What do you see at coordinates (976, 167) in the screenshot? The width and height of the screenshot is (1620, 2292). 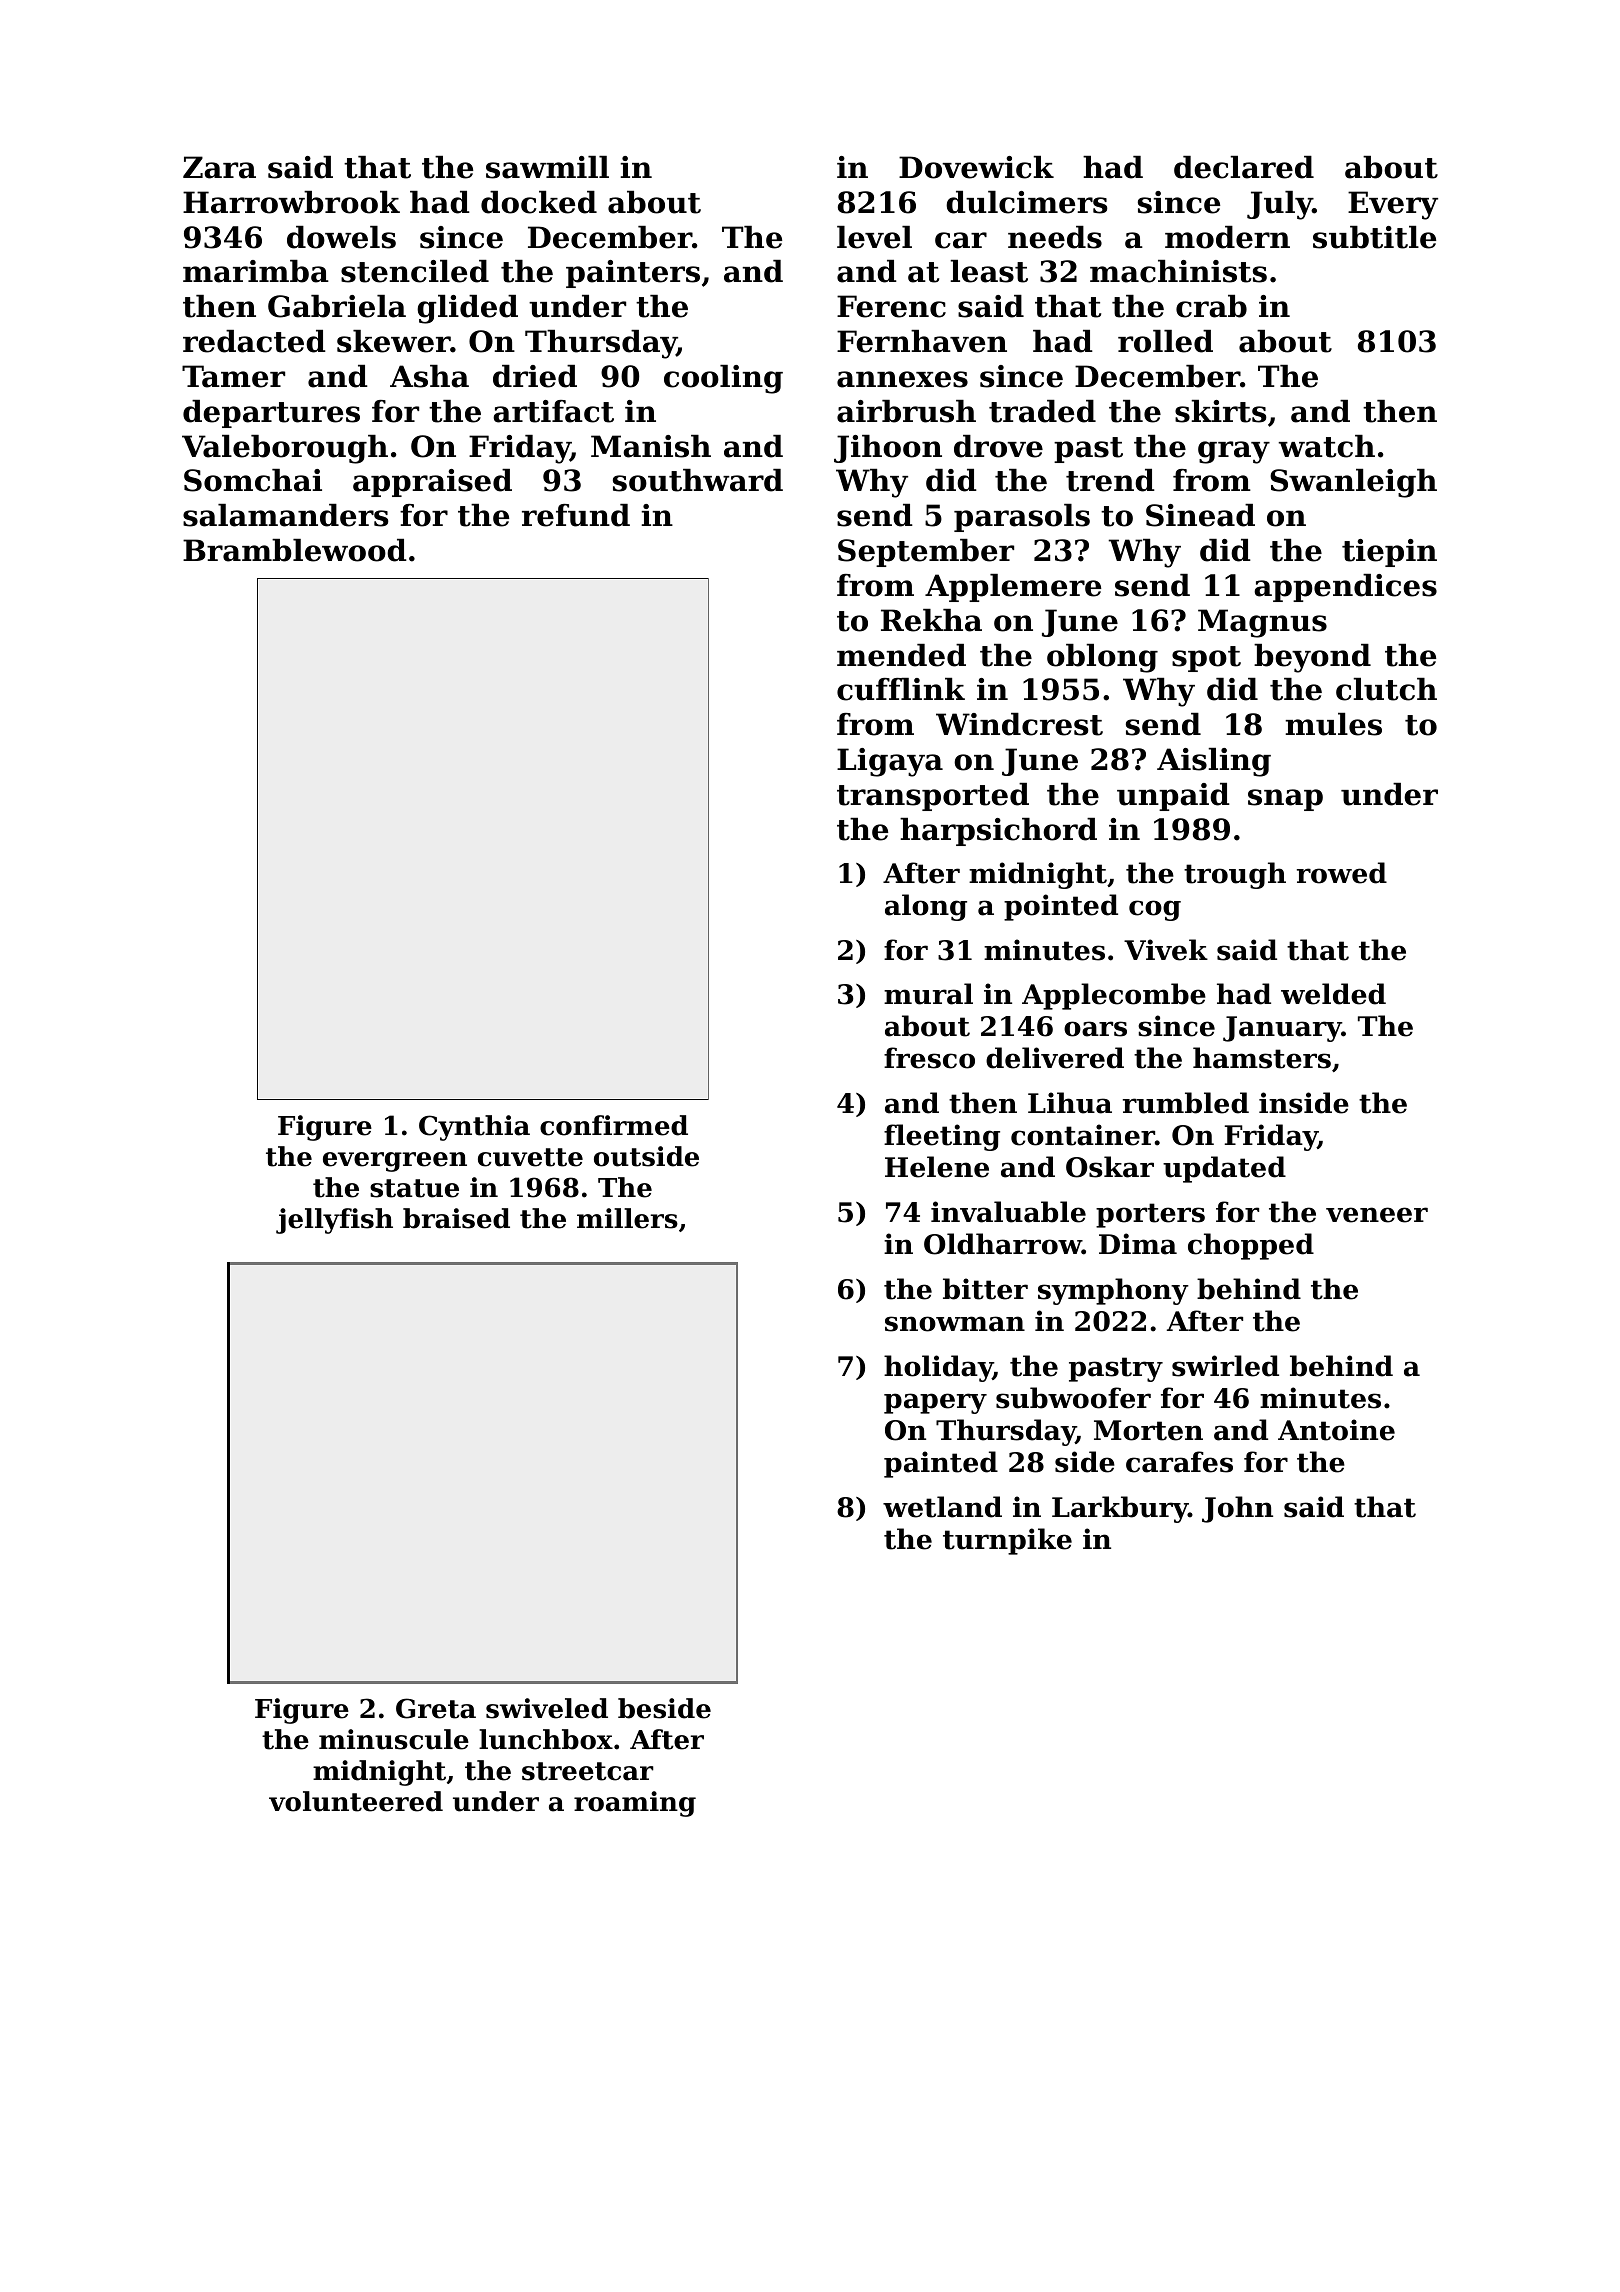 I see `Dovewick` at bounding box center [976, 167].
